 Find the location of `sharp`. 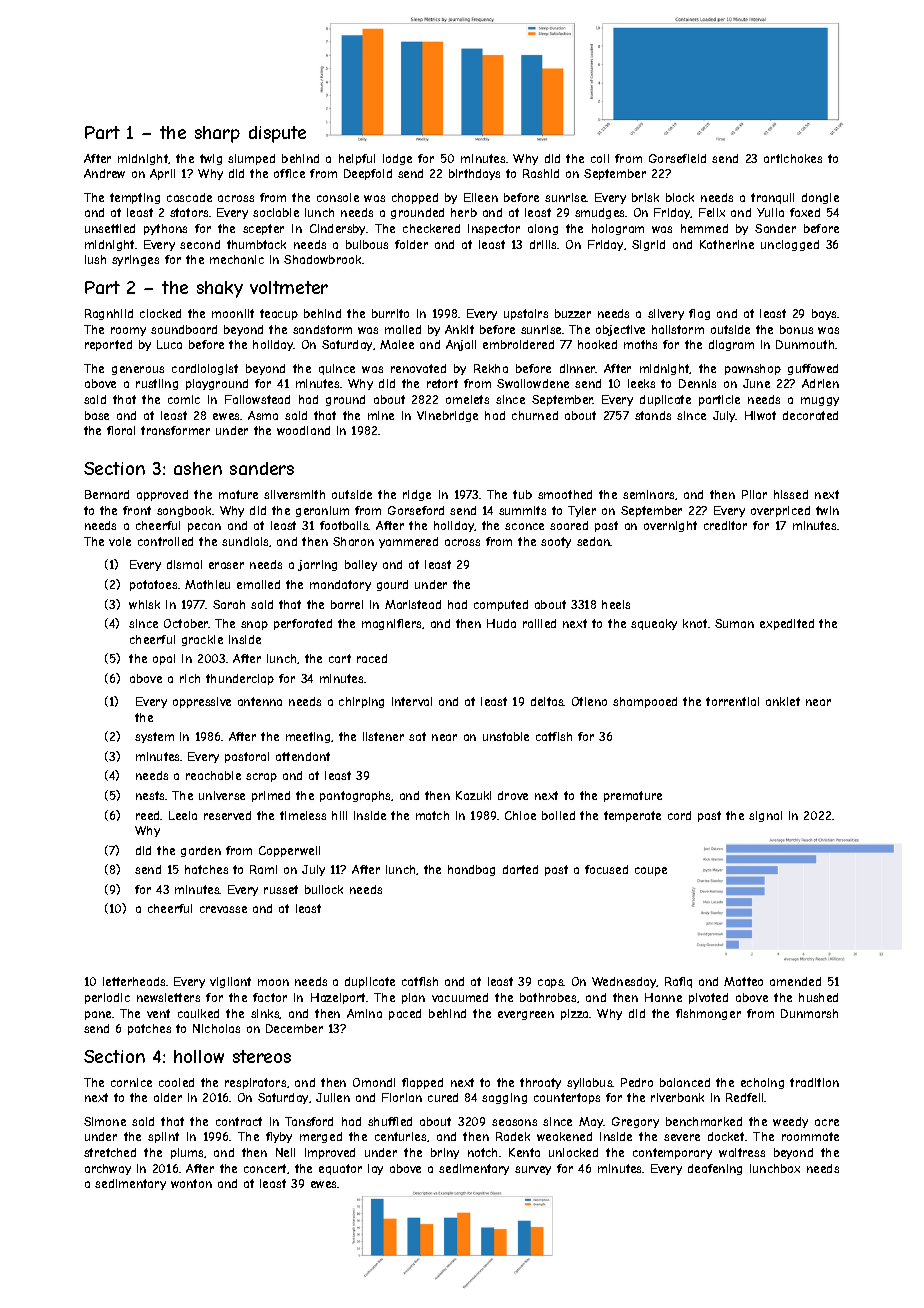

sharp is located at coordinates (217, 134).
